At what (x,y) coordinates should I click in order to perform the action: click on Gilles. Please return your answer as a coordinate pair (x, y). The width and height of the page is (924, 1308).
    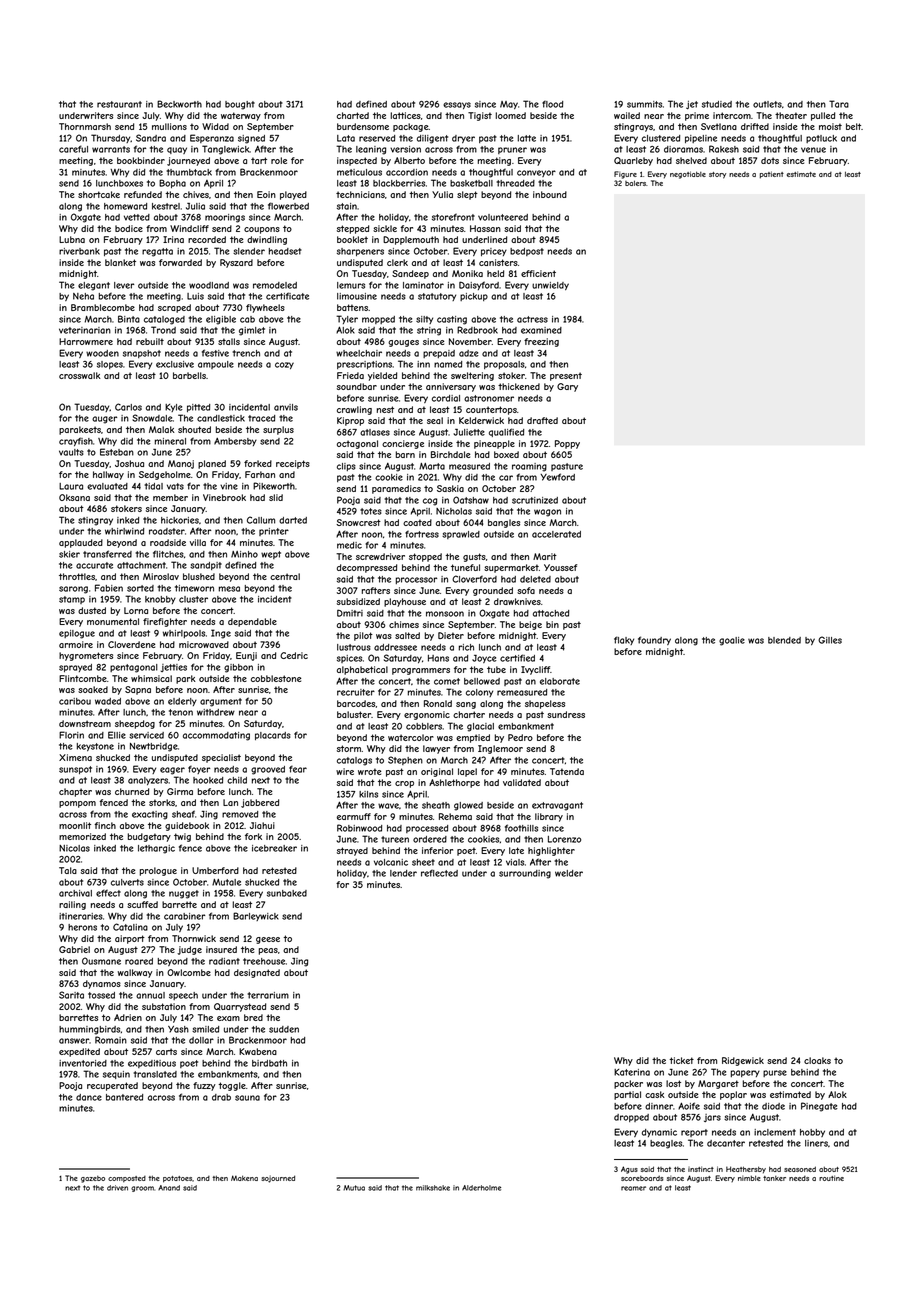
    Looking at the image, I should click on (830, 640).
